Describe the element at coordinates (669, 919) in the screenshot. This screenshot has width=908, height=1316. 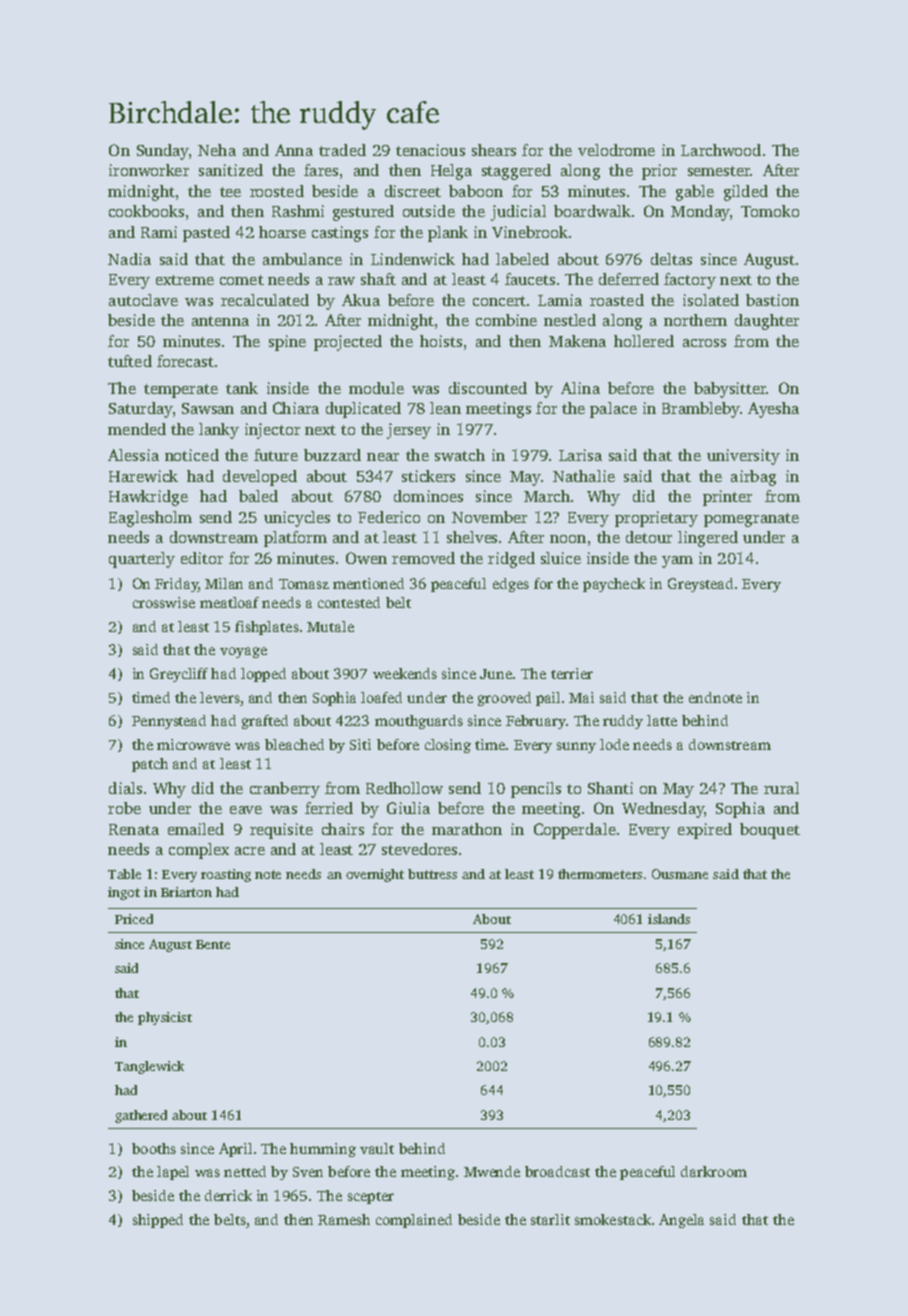
I see `islands` at that location.
